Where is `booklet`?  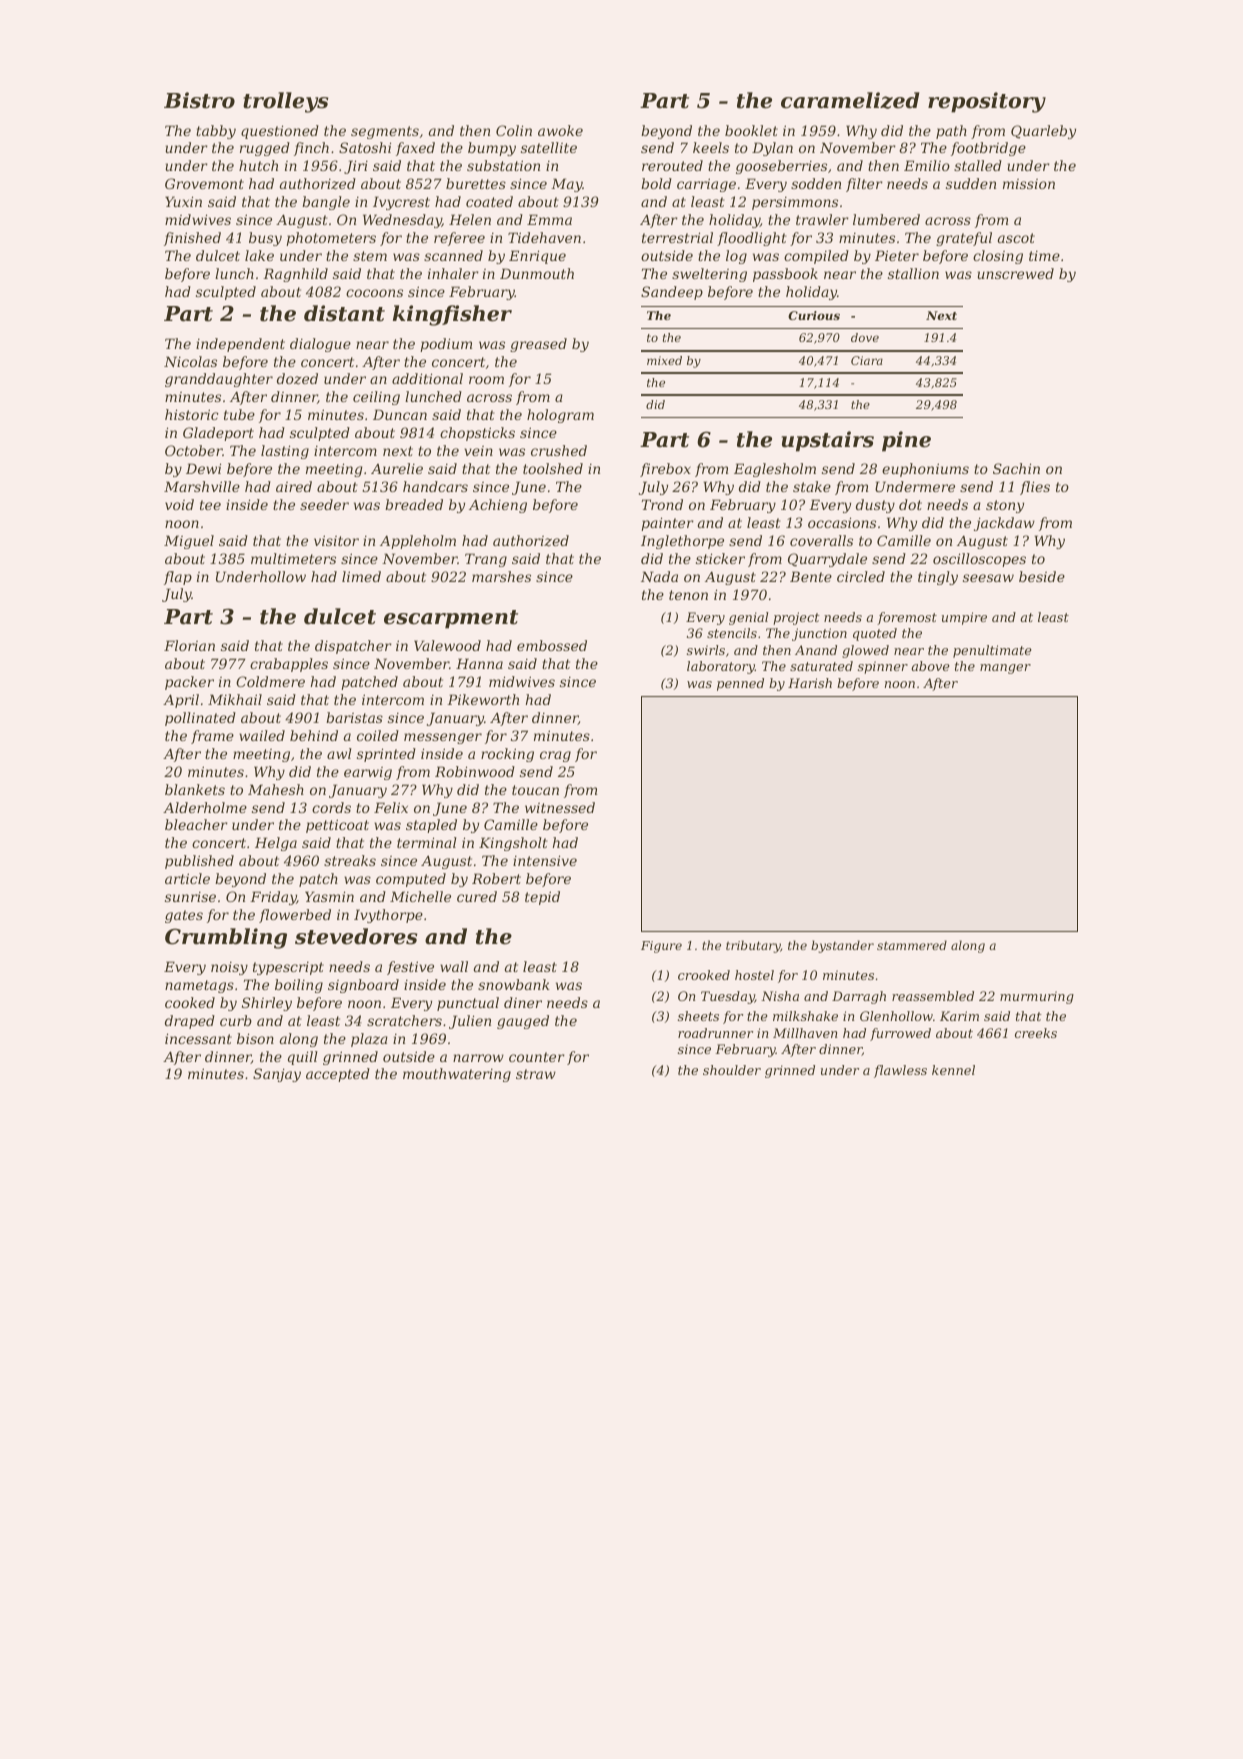
booklet is located at coordinates (751, 130).
